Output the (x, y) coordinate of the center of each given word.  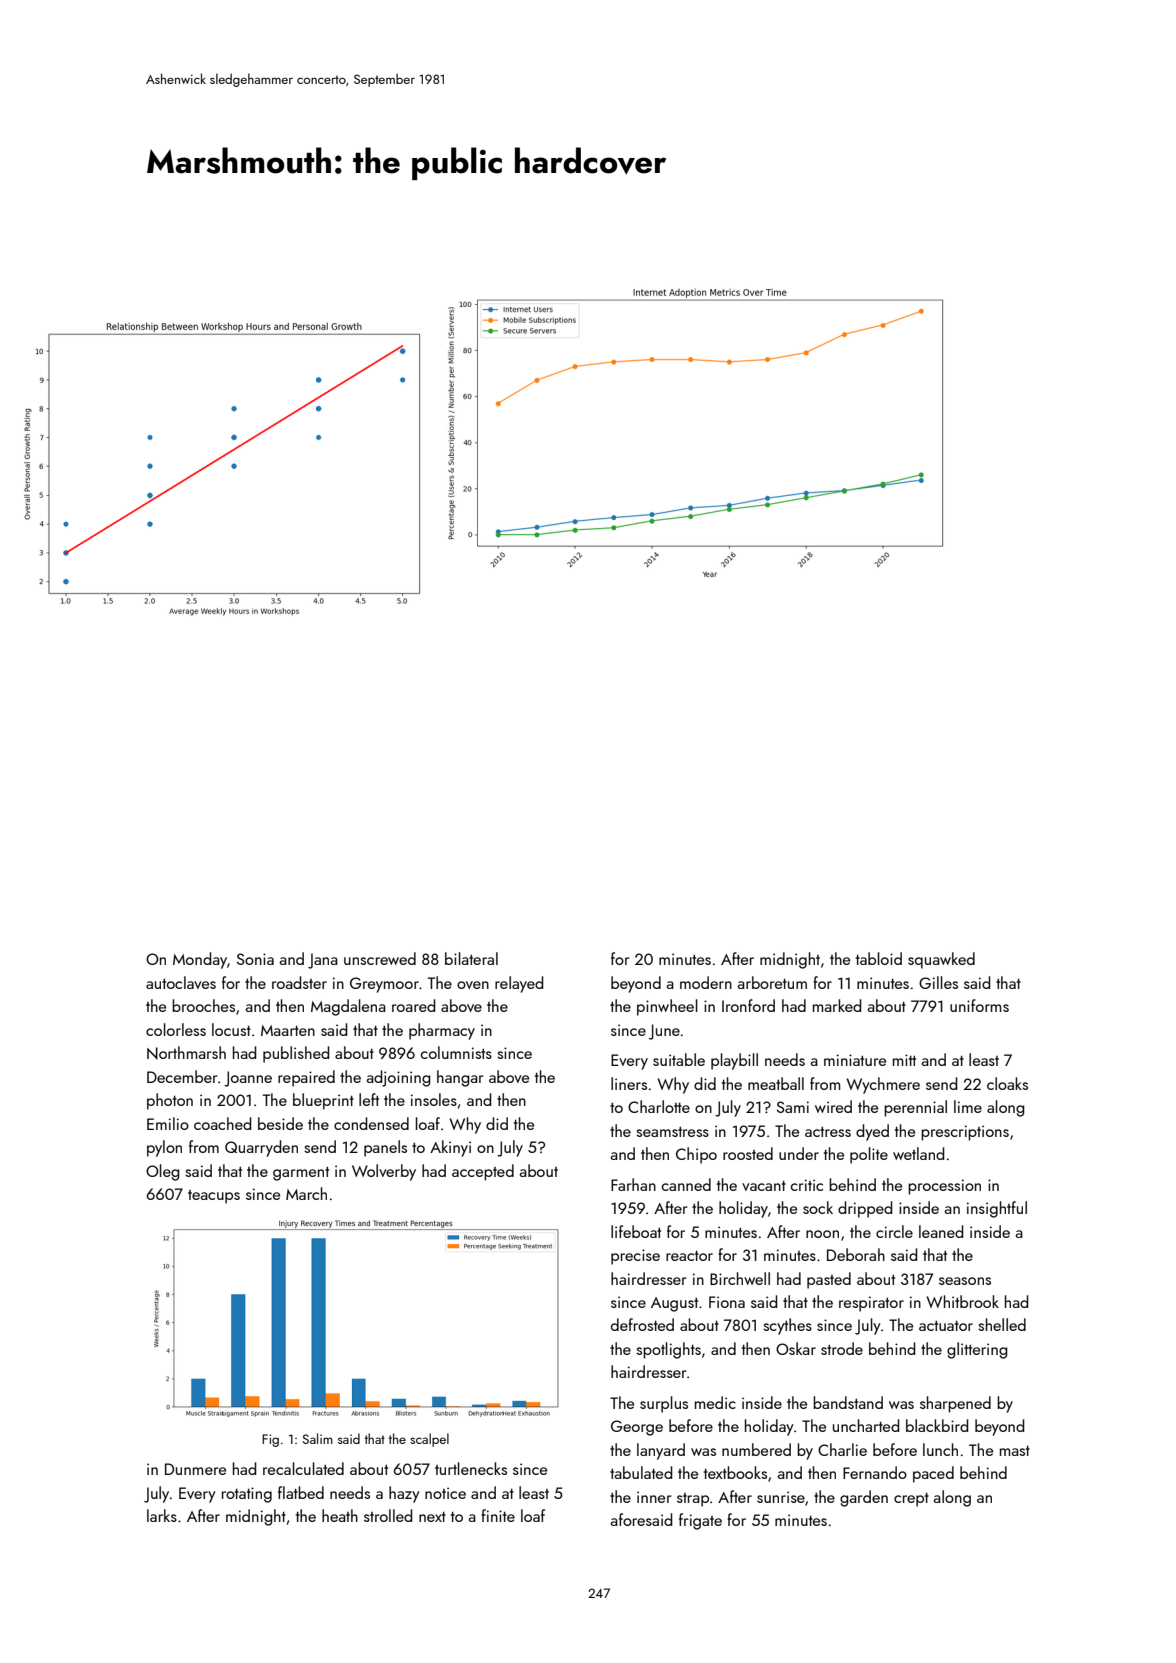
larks (162, 1515)
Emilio (168, 1123)
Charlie (842, 1449)
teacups (214, 1197)
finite (498, 1515)
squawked (941, 960)
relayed (519, 984)
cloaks (1007, 1083)
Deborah (856, 1254)
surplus (664, 1404)
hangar (460, 1078)
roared (414, 1005)
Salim (317, 1438)
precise (635, 1257)
